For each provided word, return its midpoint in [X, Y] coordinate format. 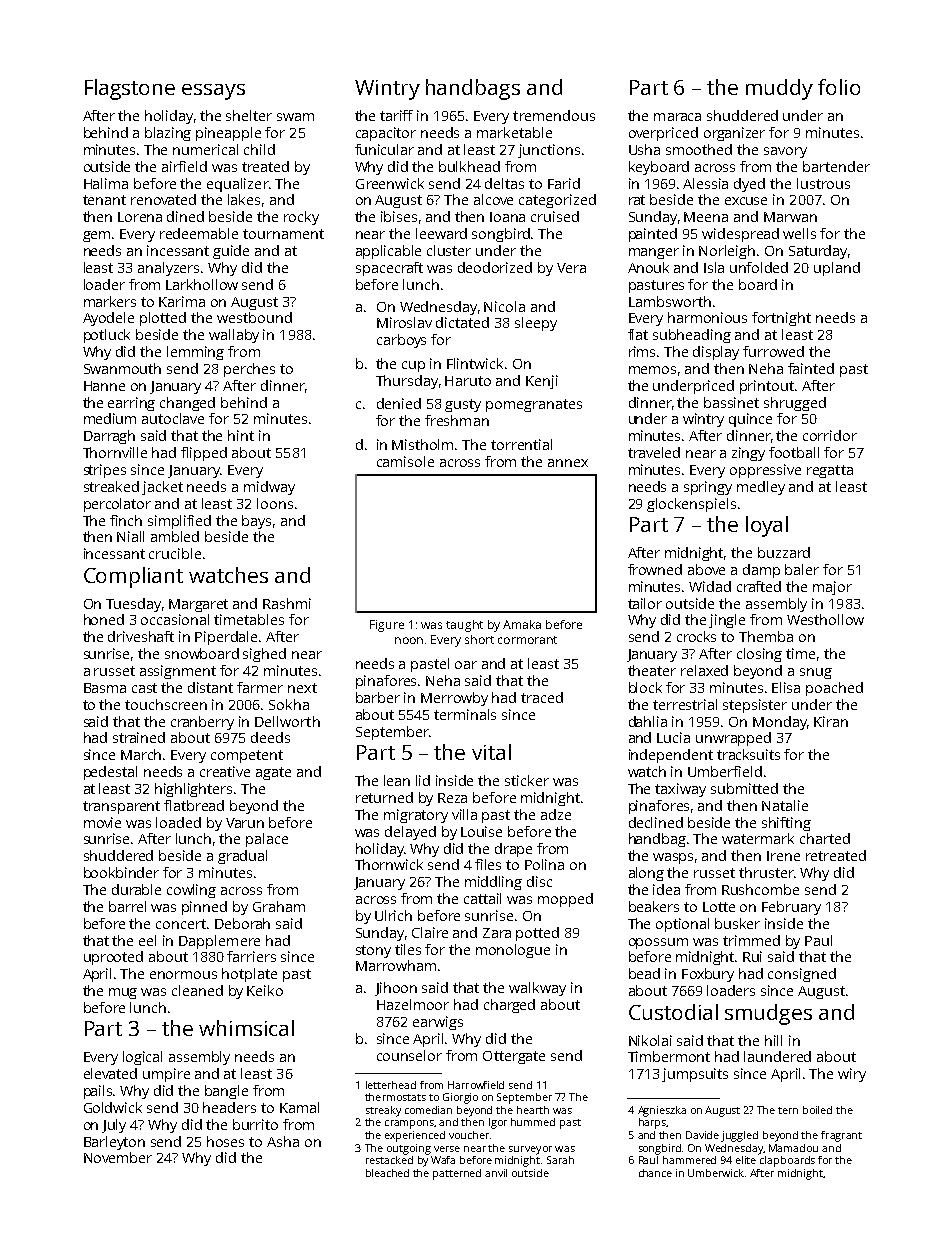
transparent [121, 807]
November [118, 1157]
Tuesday [133, 605]
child [259, 149]
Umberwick [716, 1173]
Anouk [648, 267]
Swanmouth [122, 368]
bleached [387, 1173]
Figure [387, 626]
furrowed [773, 351]
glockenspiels [691, 505]
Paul [818, 940]
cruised [555, 216]
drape [513, 850]
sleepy [536, 324]
